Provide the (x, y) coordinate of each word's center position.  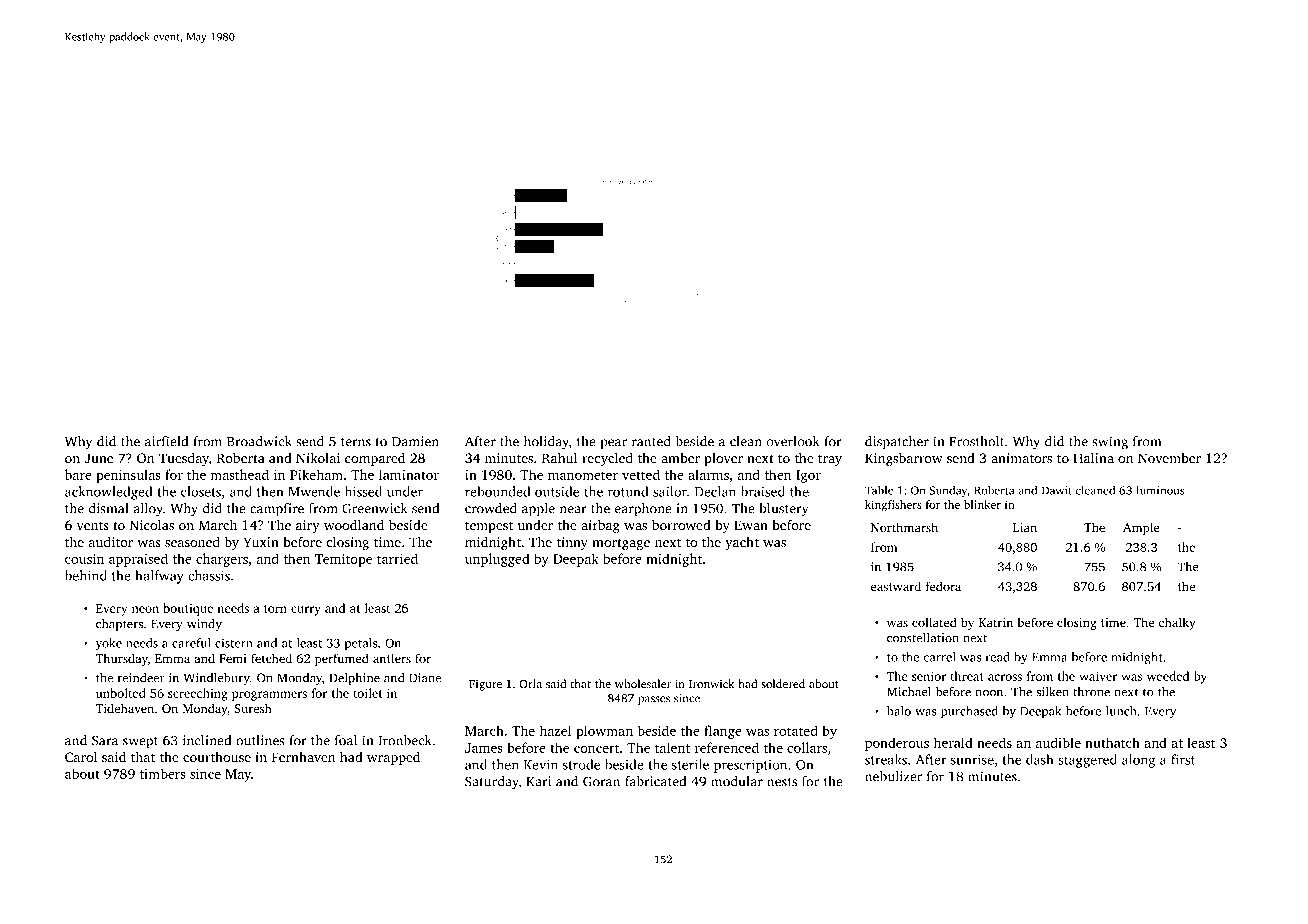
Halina (1093, 458)
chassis (209, 575)
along (1138, 761)
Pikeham (316, 474)
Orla (530, 683)
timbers (163, 773)
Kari (538, 781)
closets (201, 491)
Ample (1141, 528)
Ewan (751, 525)
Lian (1025, 527)
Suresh (253, 708)
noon (989, 693)
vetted (641, 474)
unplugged (497, 560)
